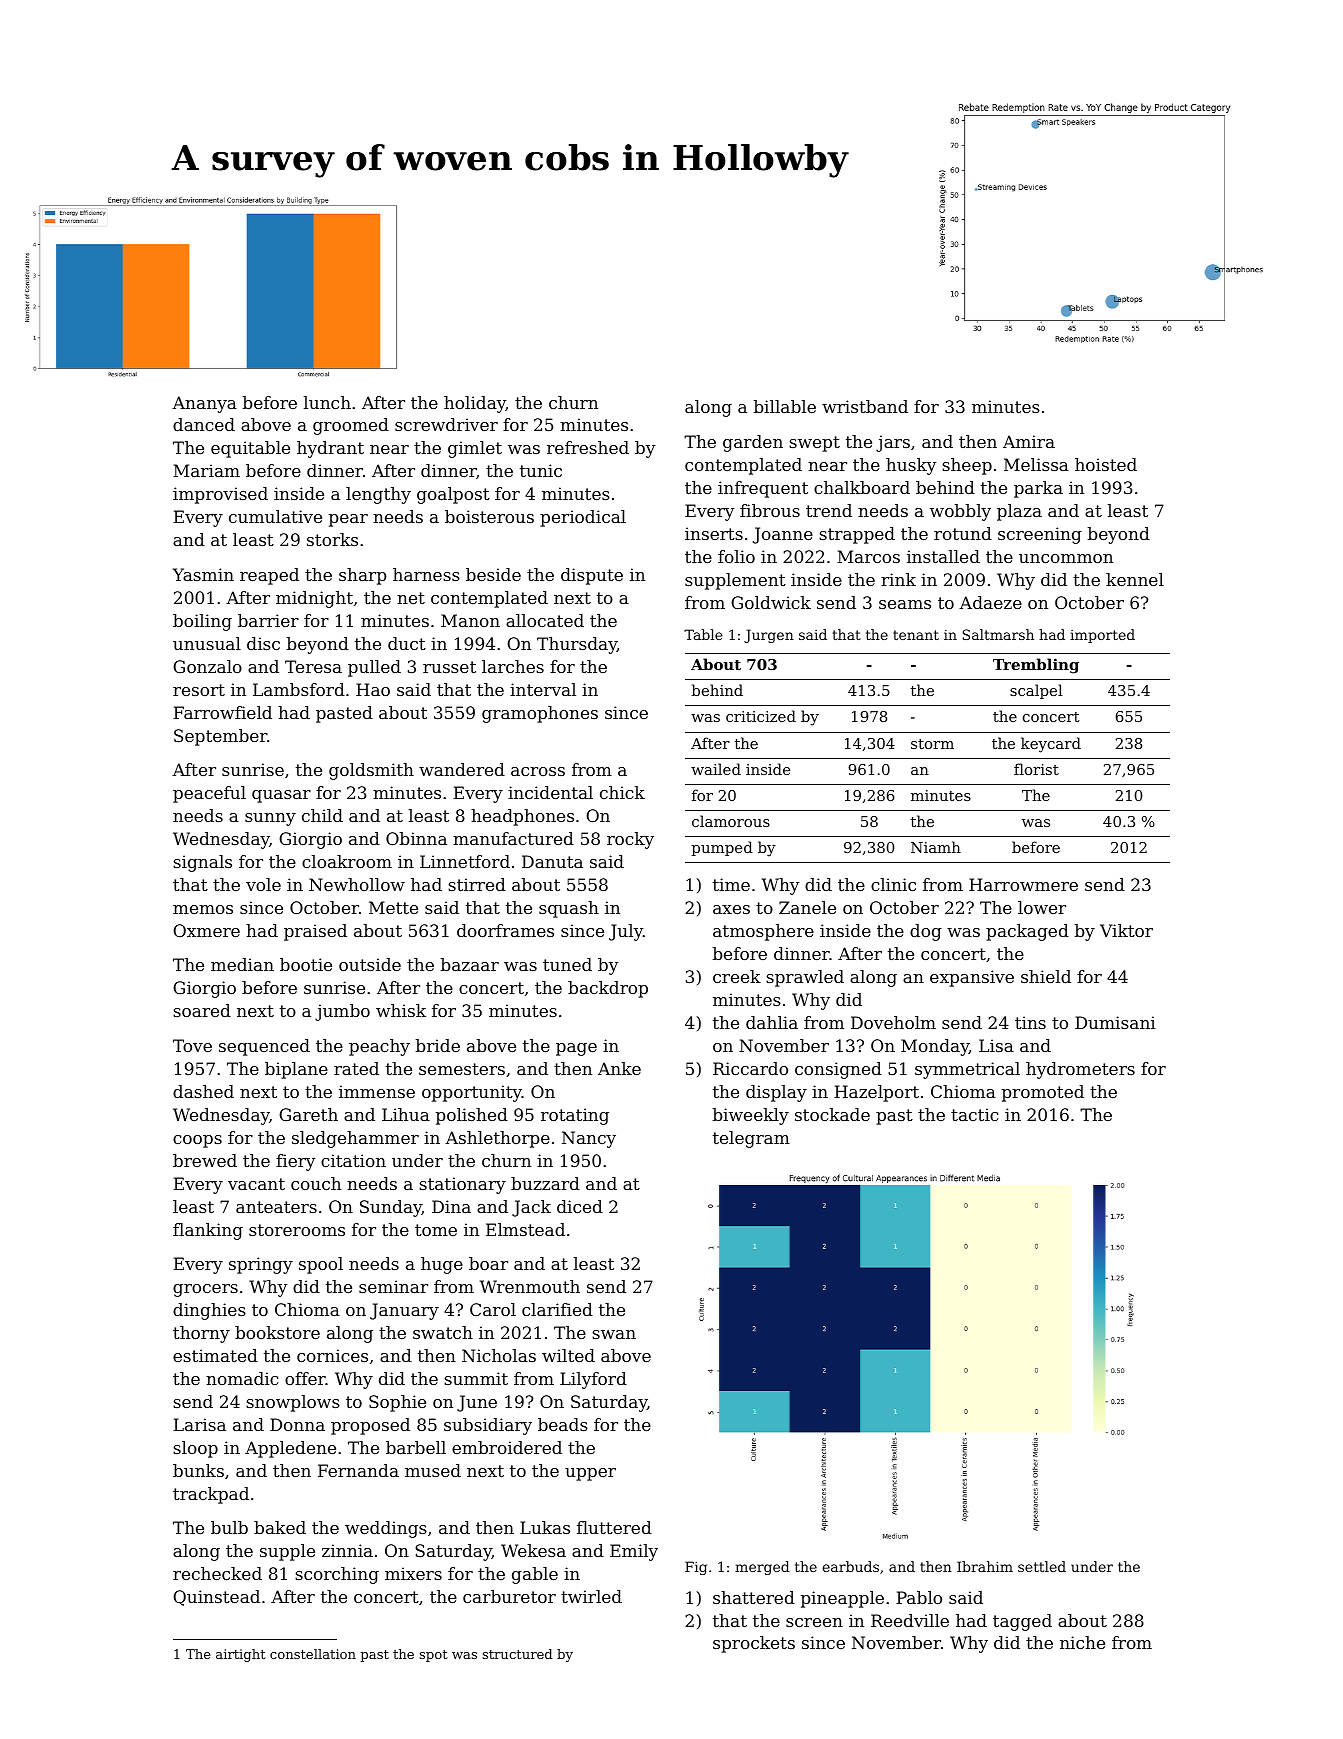 The image size is (1343, 1739). Describe the element at coordinates (842, 1599) in the screenshot. I see `pineapple` at that location.
